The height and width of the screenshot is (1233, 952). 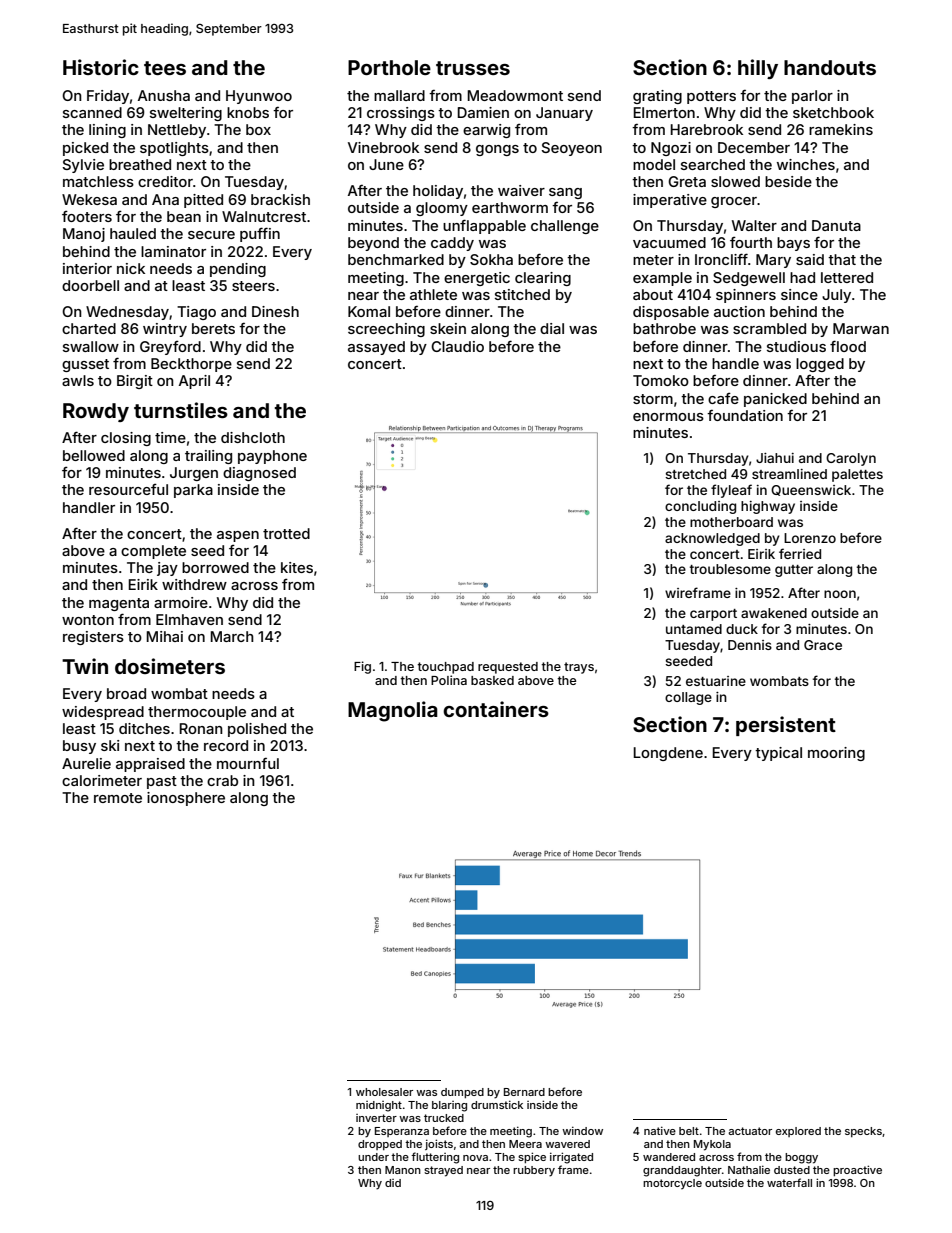 What do you see at coordinates (707, 129) in the screenshot?
I see `Harebrook` at bounding box center [707, 129].
